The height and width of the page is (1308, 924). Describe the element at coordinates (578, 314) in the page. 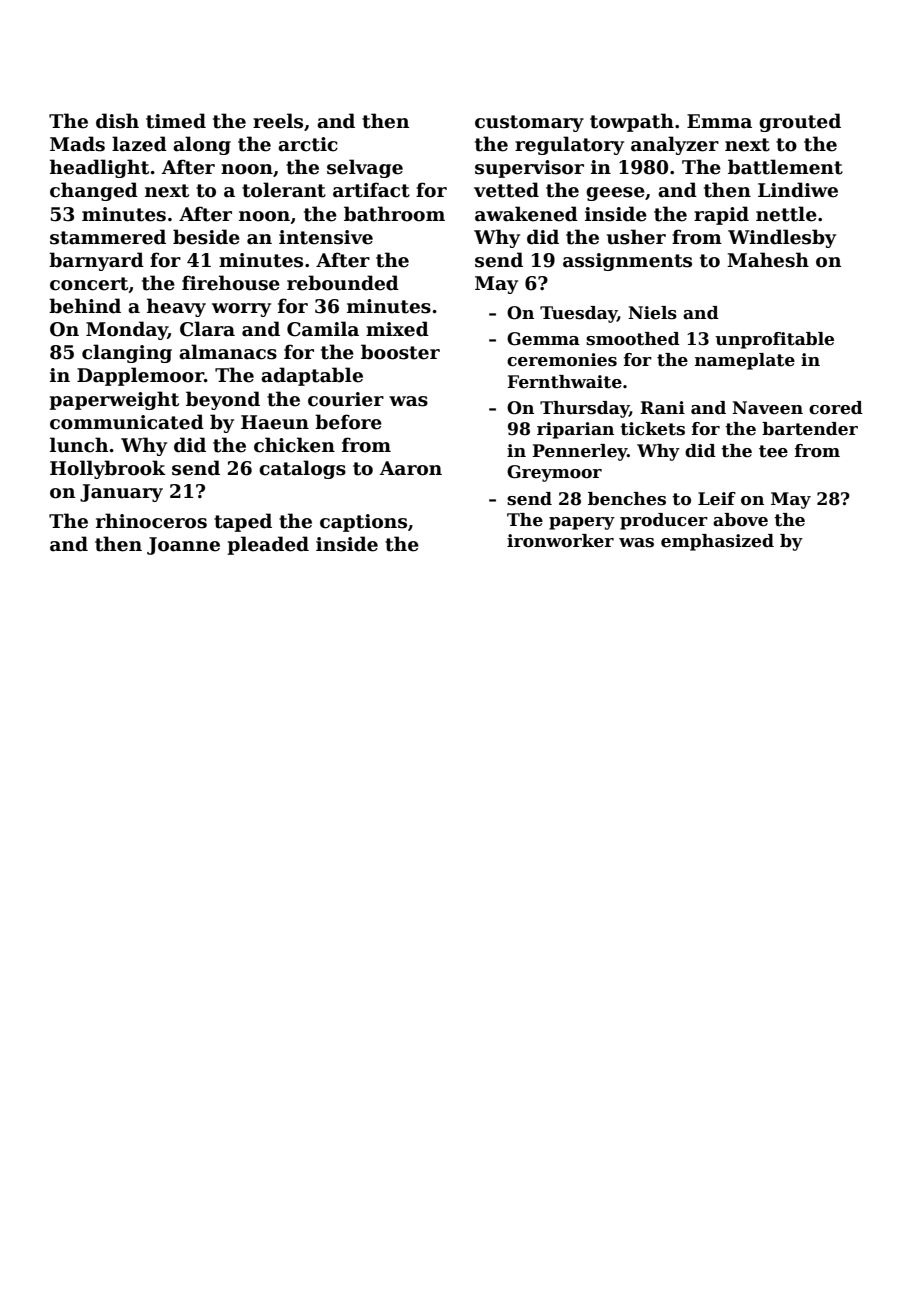

I see `Tuesday` at that location.
